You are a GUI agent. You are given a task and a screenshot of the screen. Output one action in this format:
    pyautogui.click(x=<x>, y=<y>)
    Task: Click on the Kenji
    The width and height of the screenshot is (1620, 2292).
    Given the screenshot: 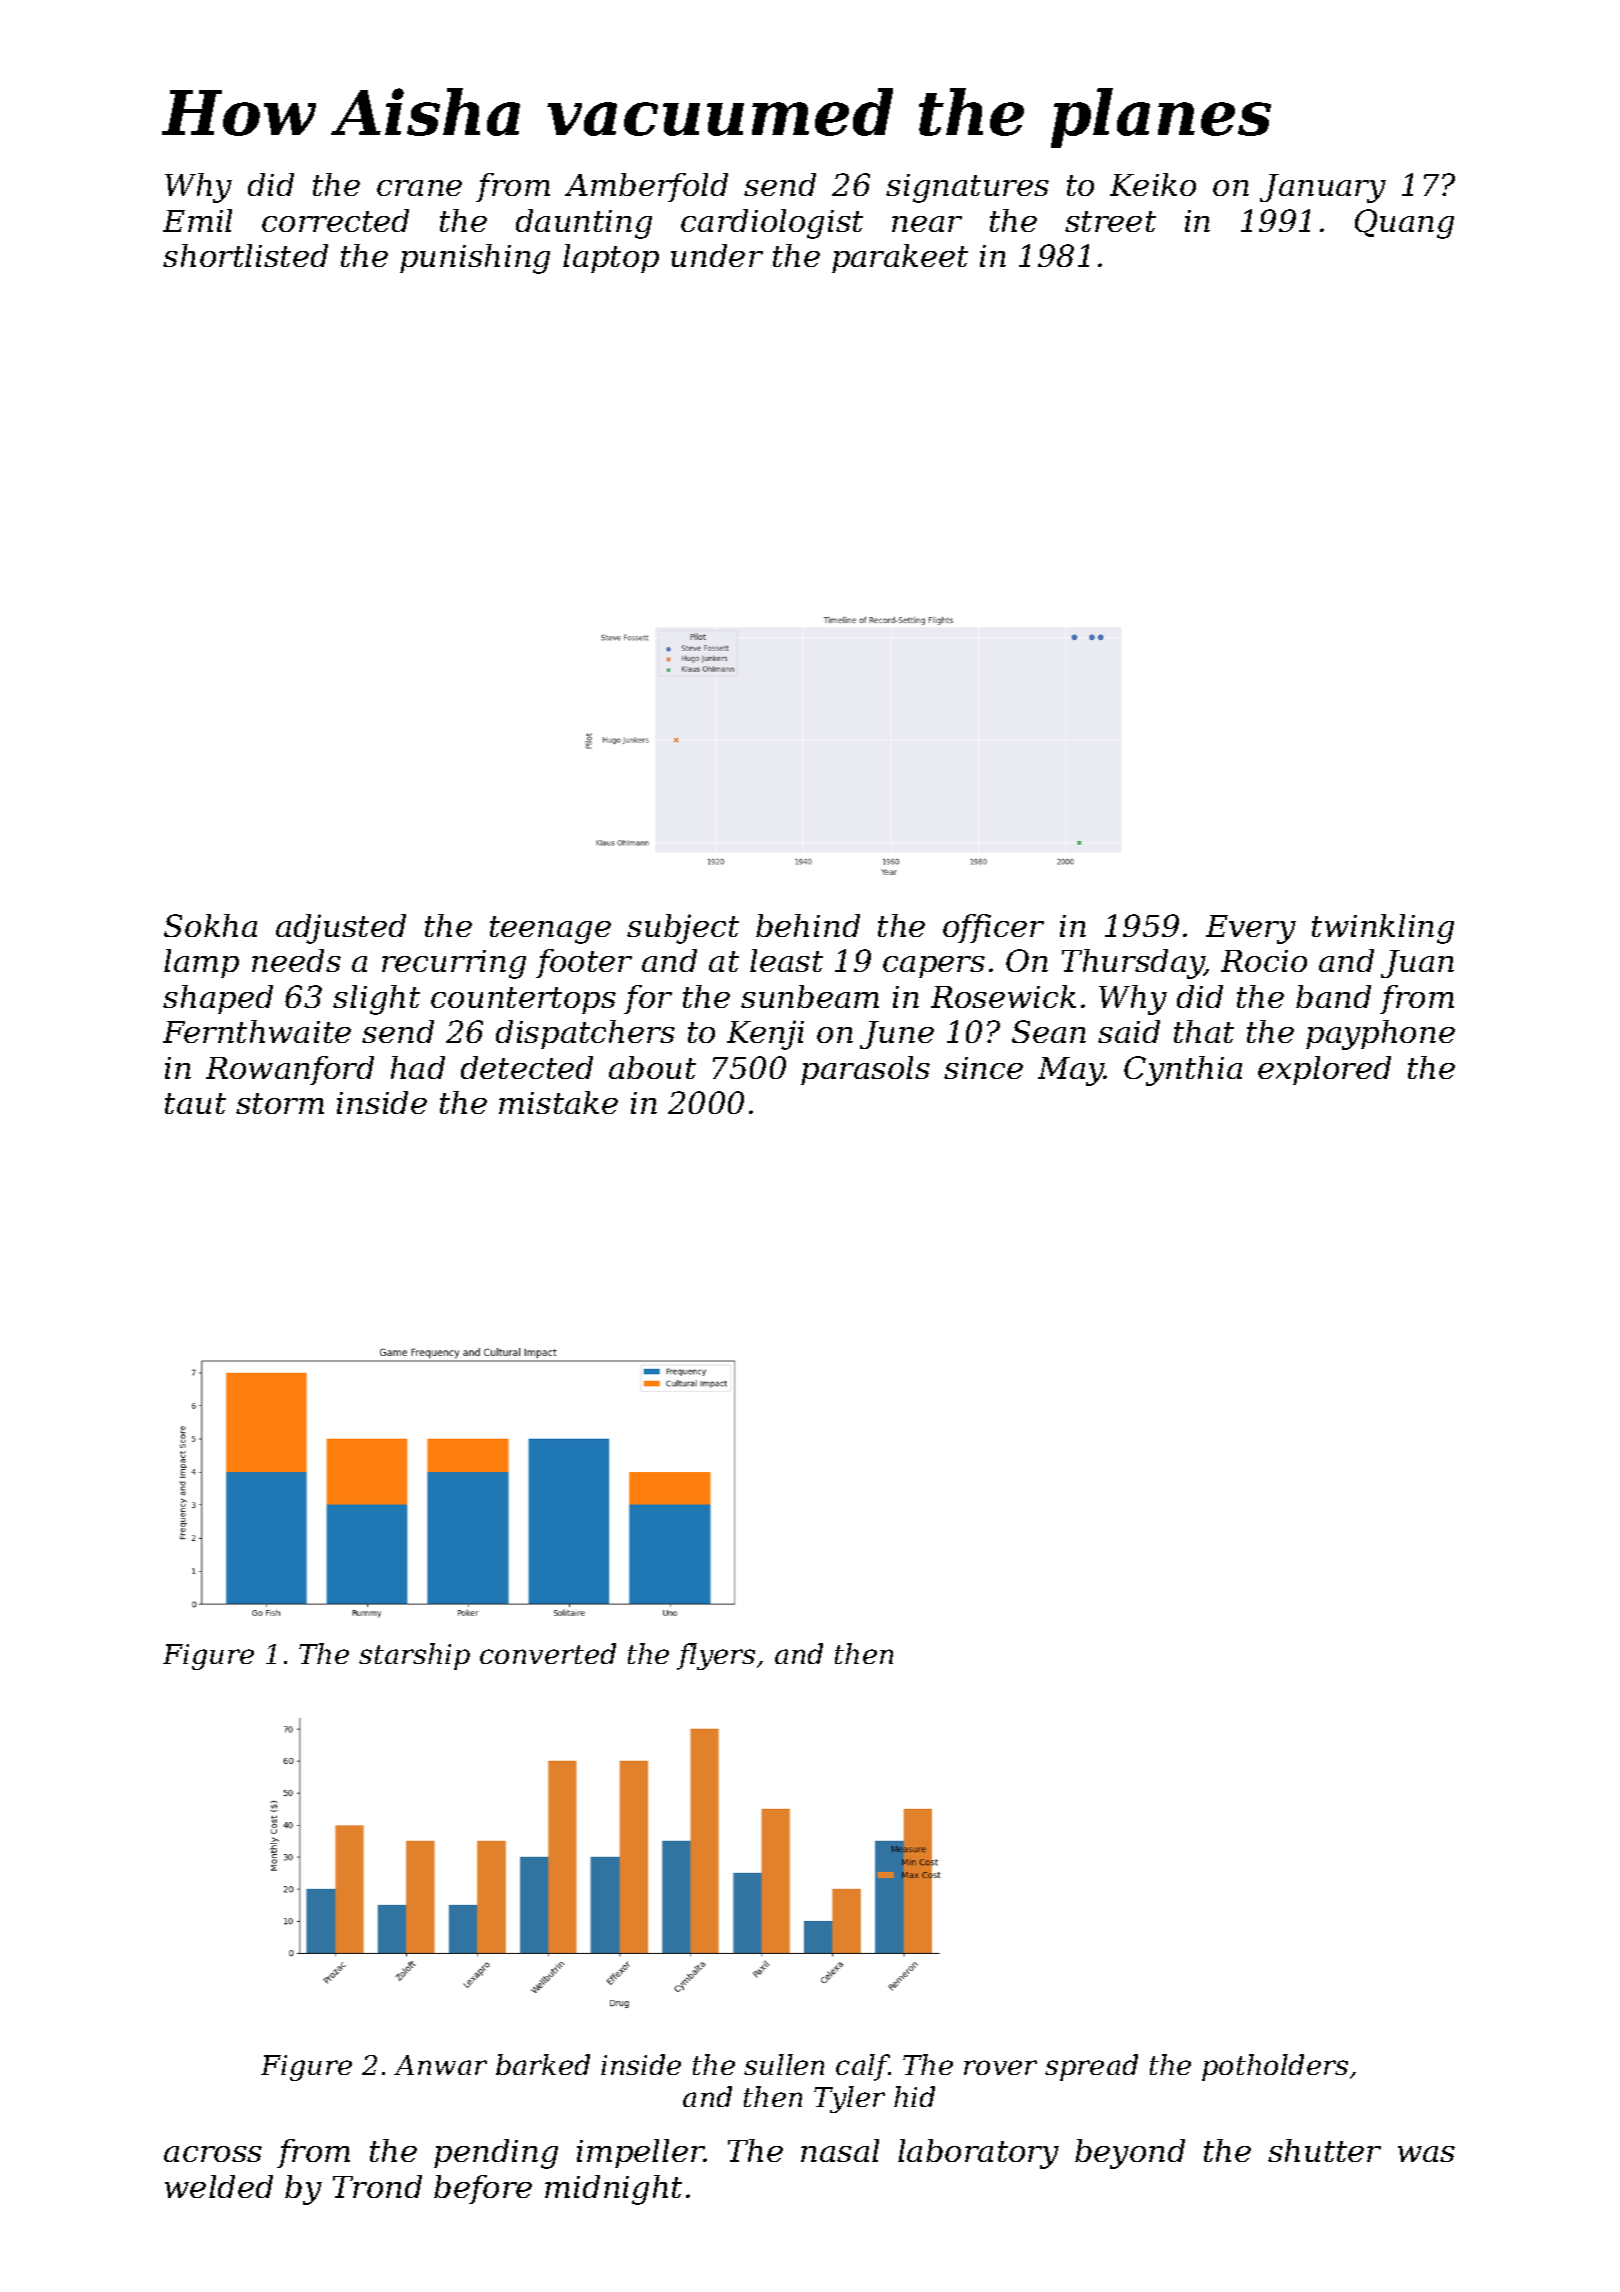 What is the action you would take?
    pyautogui.click(x=765, y=1035)
